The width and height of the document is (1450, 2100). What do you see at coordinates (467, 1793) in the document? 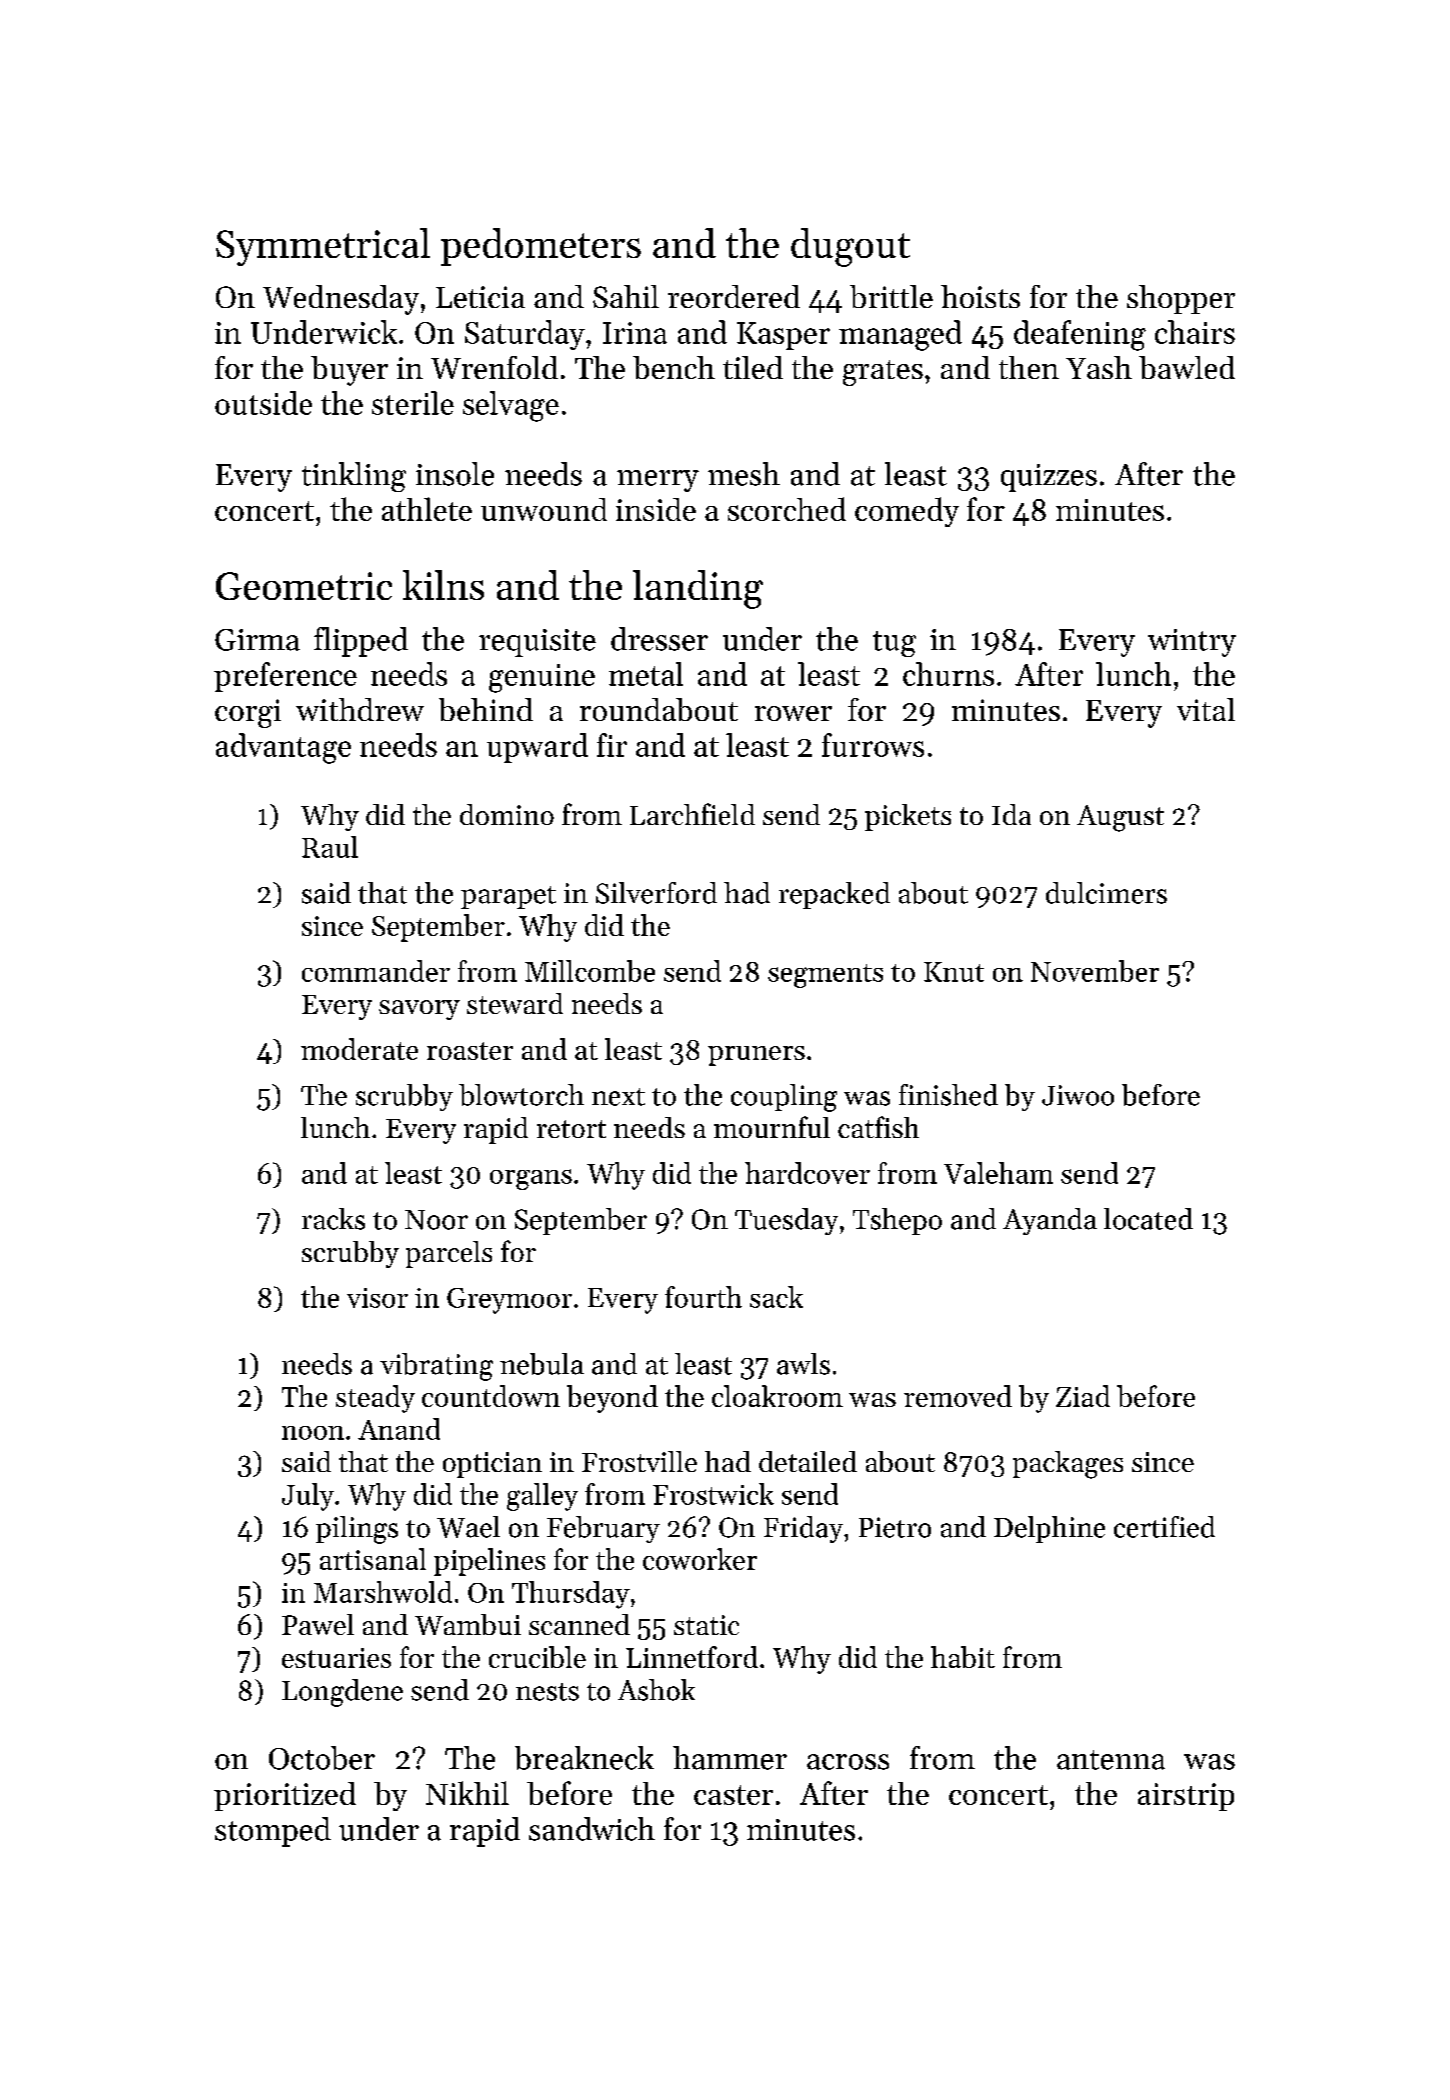
I see `Nikhil` at bounding box center [467, 1793].
